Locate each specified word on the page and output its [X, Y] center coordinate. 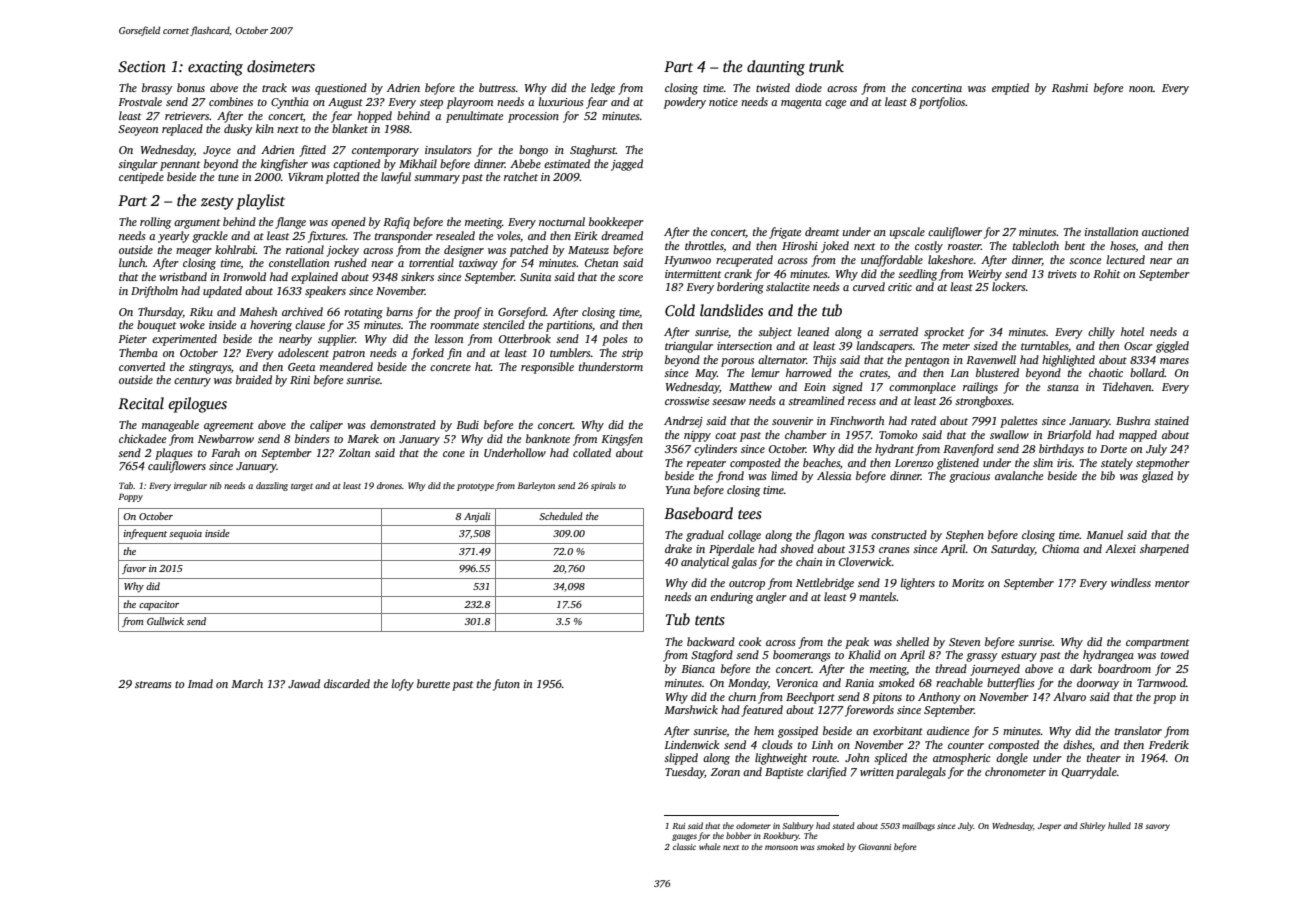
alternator [782, 359]
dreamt [822, 231]
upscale [907, 233]
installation [1111, 231]
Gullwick [165, 621]
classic [684, 846]
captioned [356, 165]
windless [1131, 582]
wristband [183, 276]
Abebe [525, 163]
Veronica [797, 683]
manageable [170, 426]
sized [985, 345]
